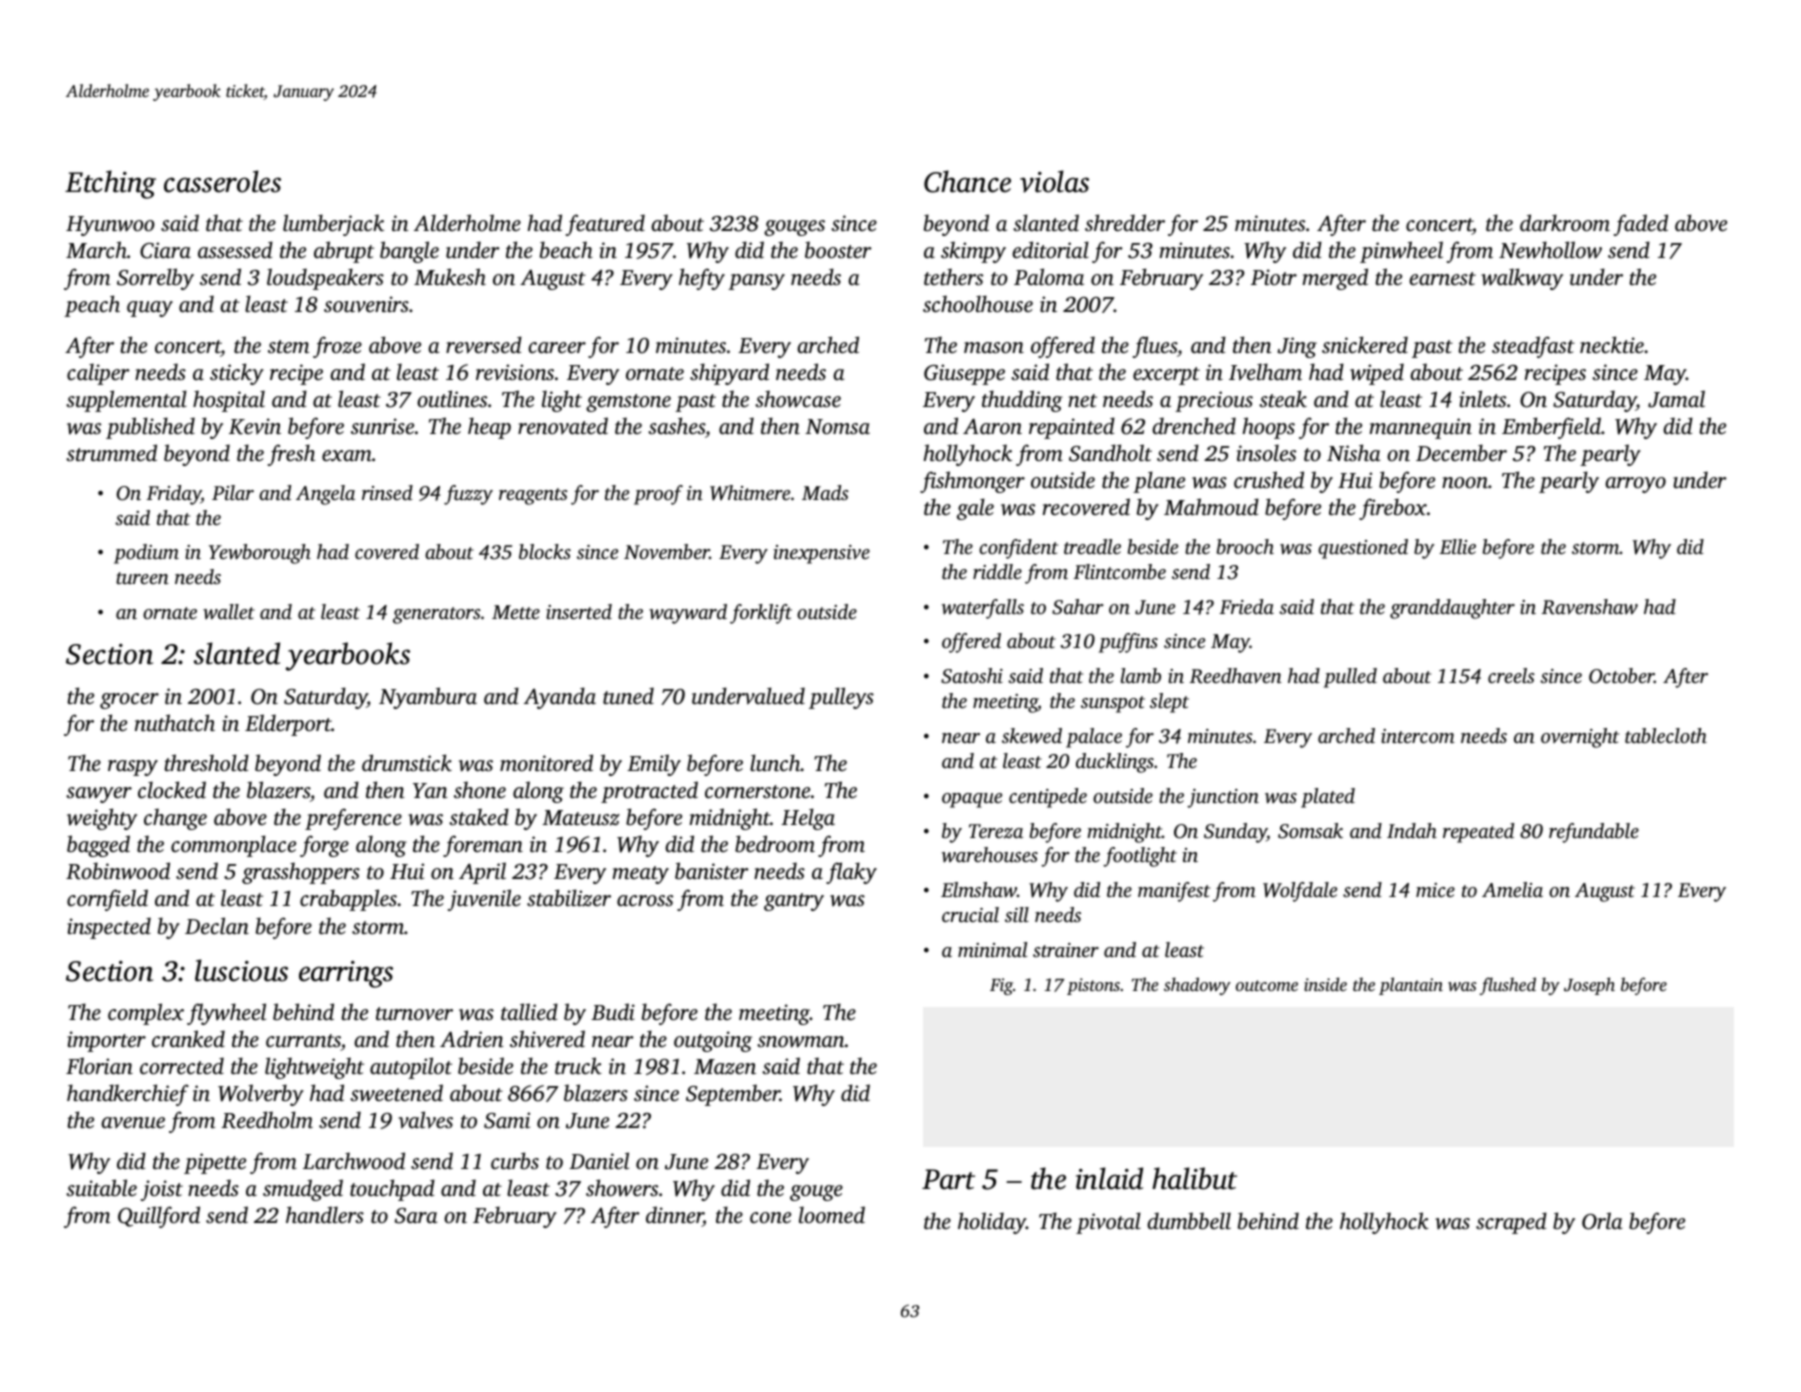 The image size is (1801, 1392). Describe the element at coordinates (452, 398) in the page. I see `outlines` at that location.
